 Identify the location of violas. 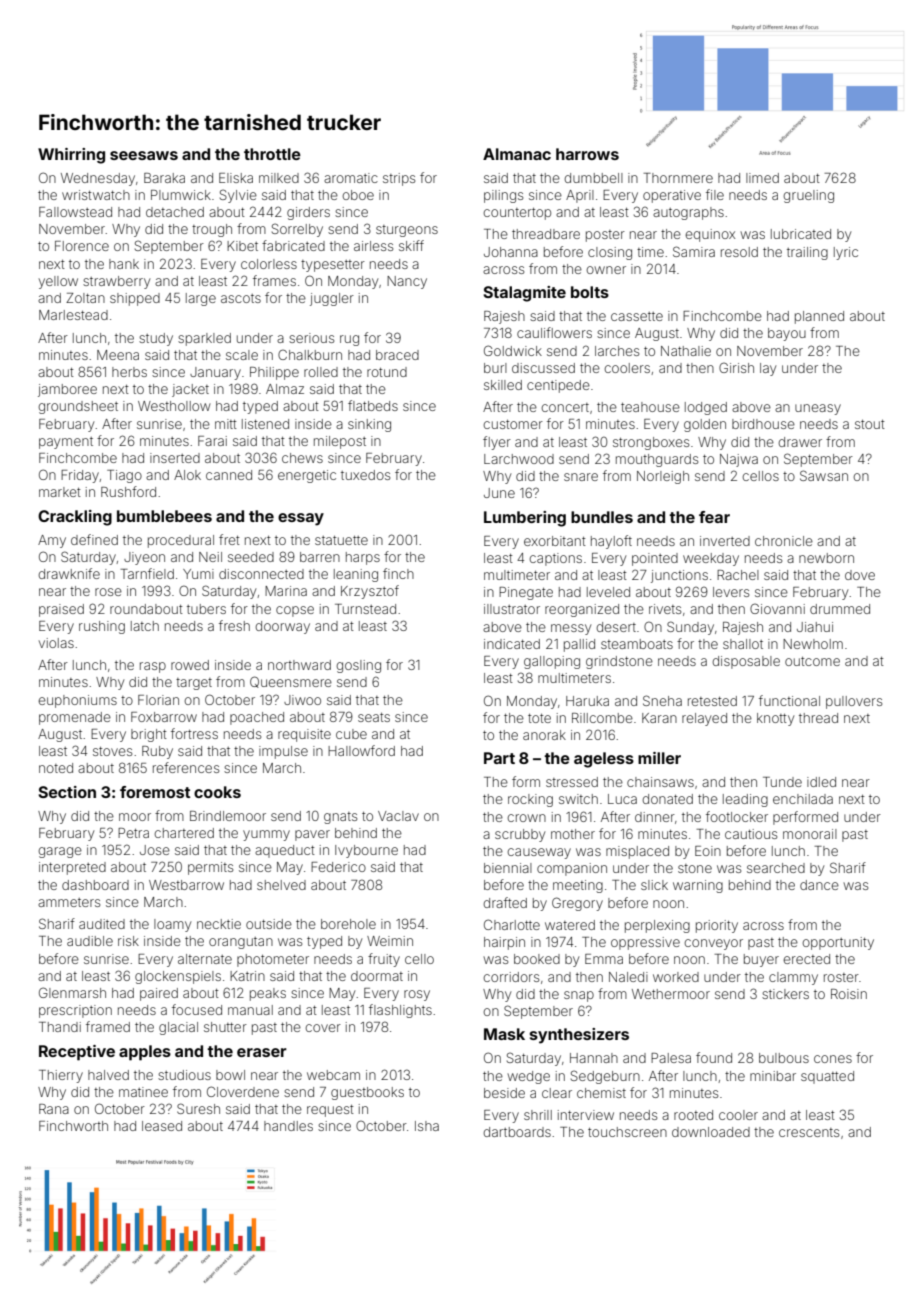
(56, 643).
